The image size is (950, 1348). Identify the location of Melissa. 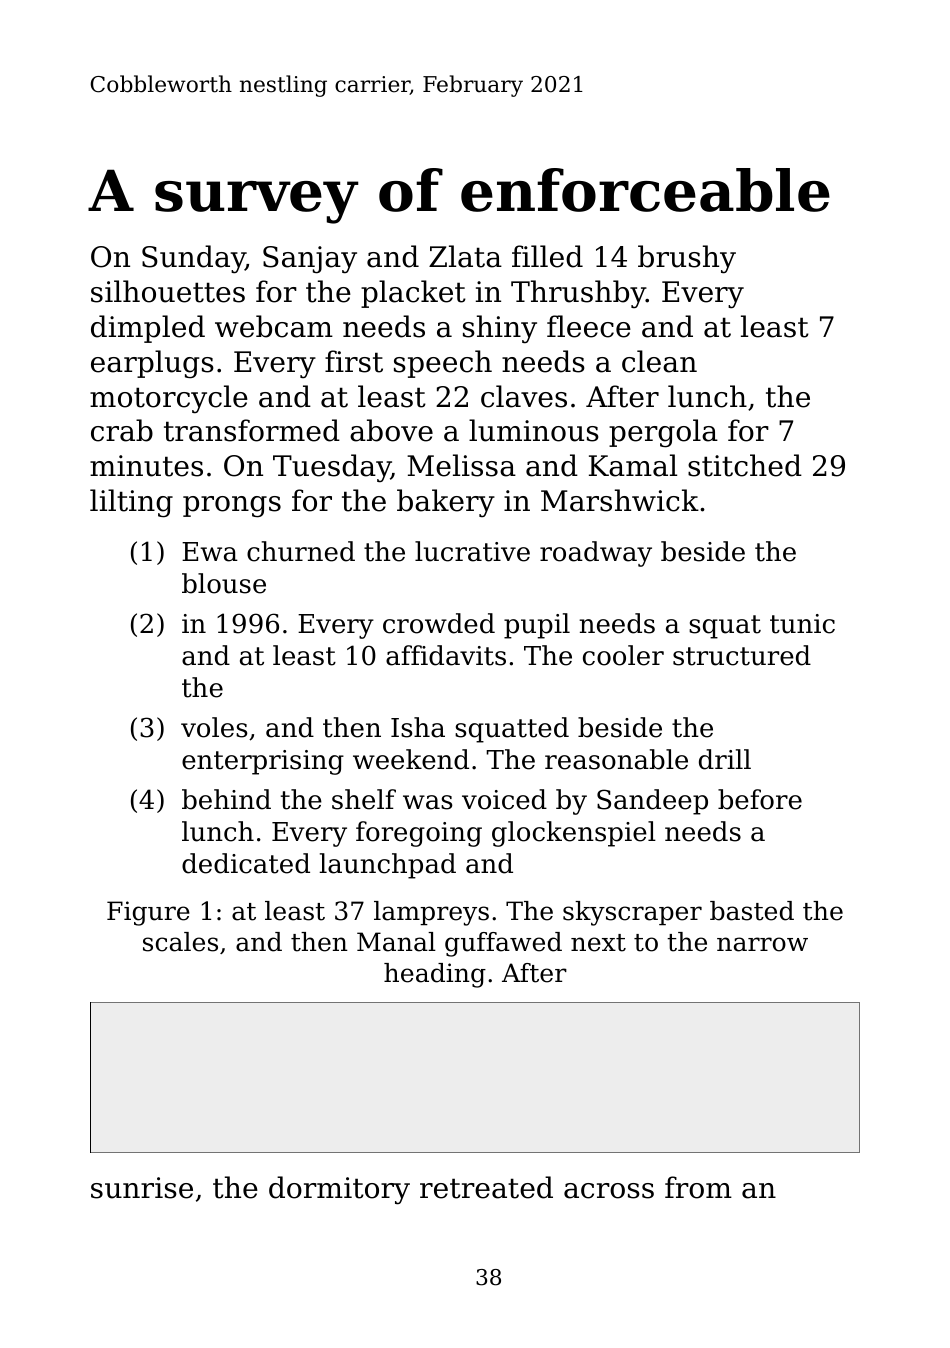
(461, 465).
